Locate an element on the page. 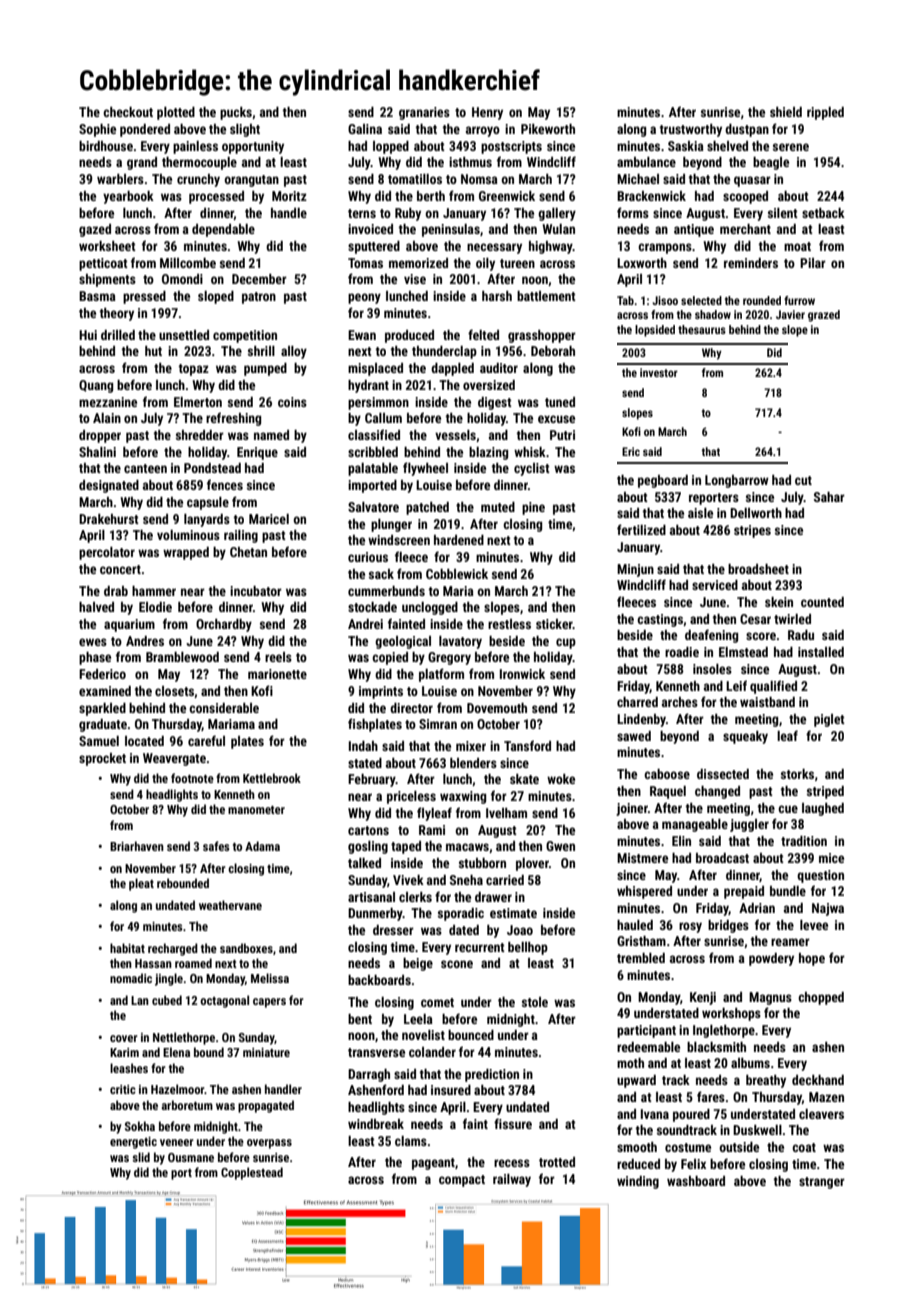 Image resolution: width=924 pixels, height=1308 pixels. priceless is located at coordinates (411, 797).
